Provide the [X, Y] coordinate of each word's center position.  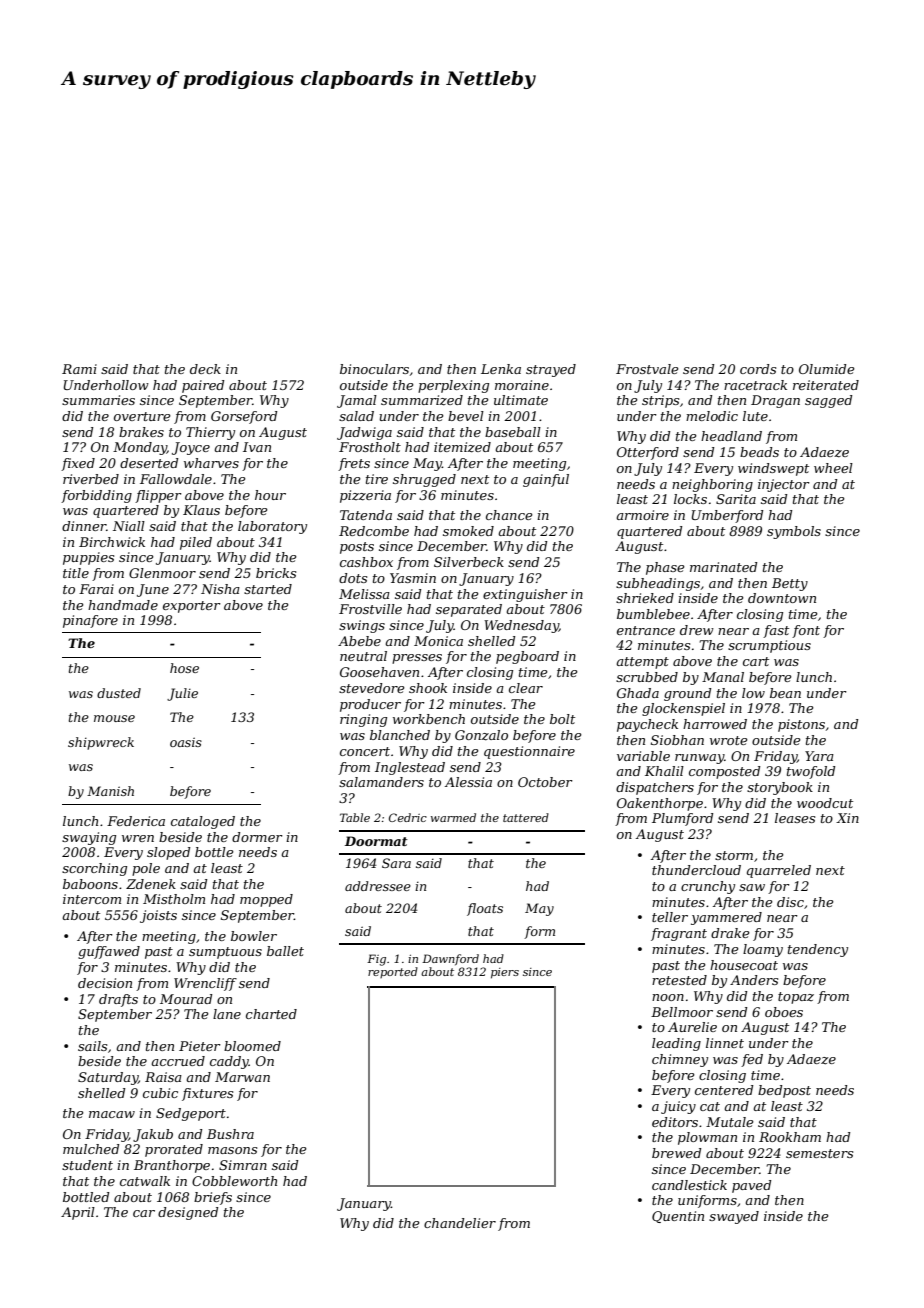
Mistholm [174, 899]
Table [355, 817]
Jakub [153, 1135]
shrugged [424, 480]
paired [203, 386]
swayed [734, 1217]
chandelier [460, 1223]
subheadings [658, 584]
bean [785, 693]
